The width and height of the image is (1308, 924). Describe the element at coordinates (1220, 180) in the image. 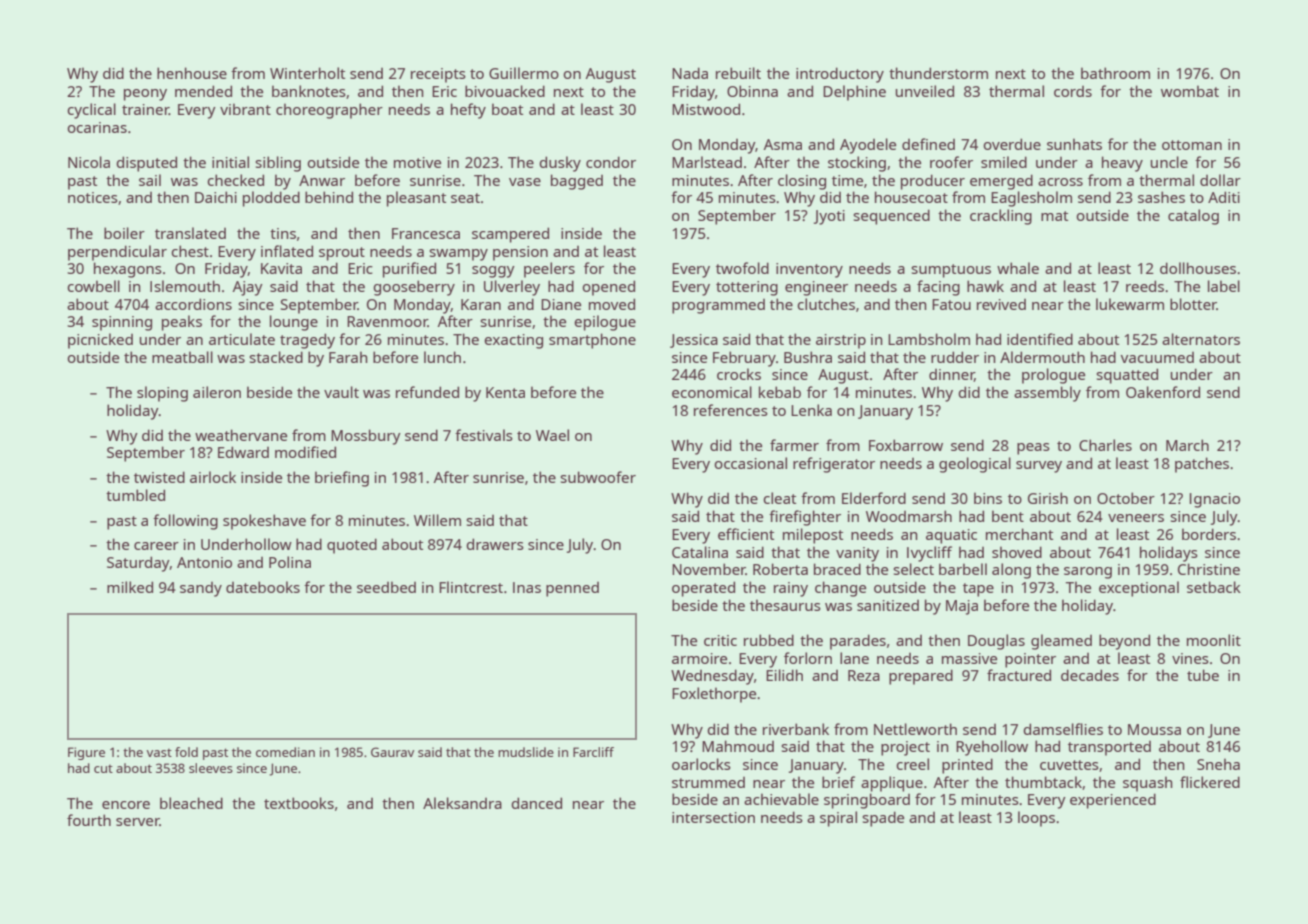

I see `dollar` at that location.
